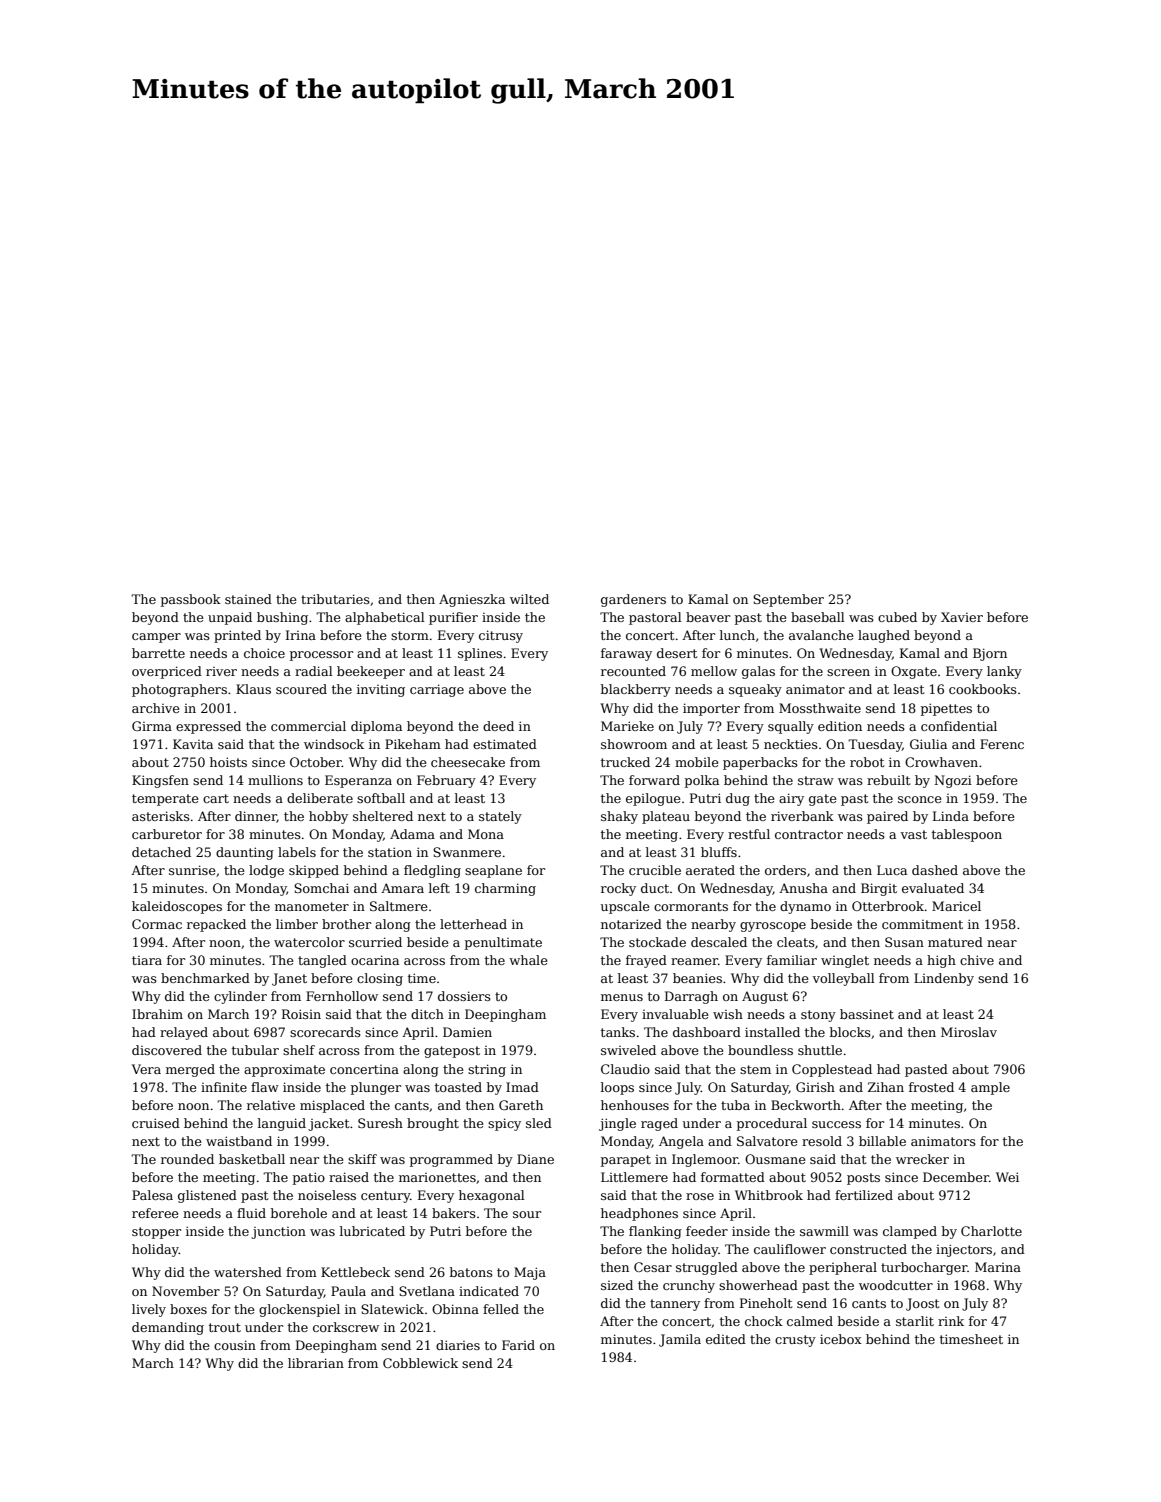 This screenshot has width=1161, height=1502. What do you see at coordinates (235, 1345) in the screenshot?
I see `cousin` at bounding box center [235, 1345].
